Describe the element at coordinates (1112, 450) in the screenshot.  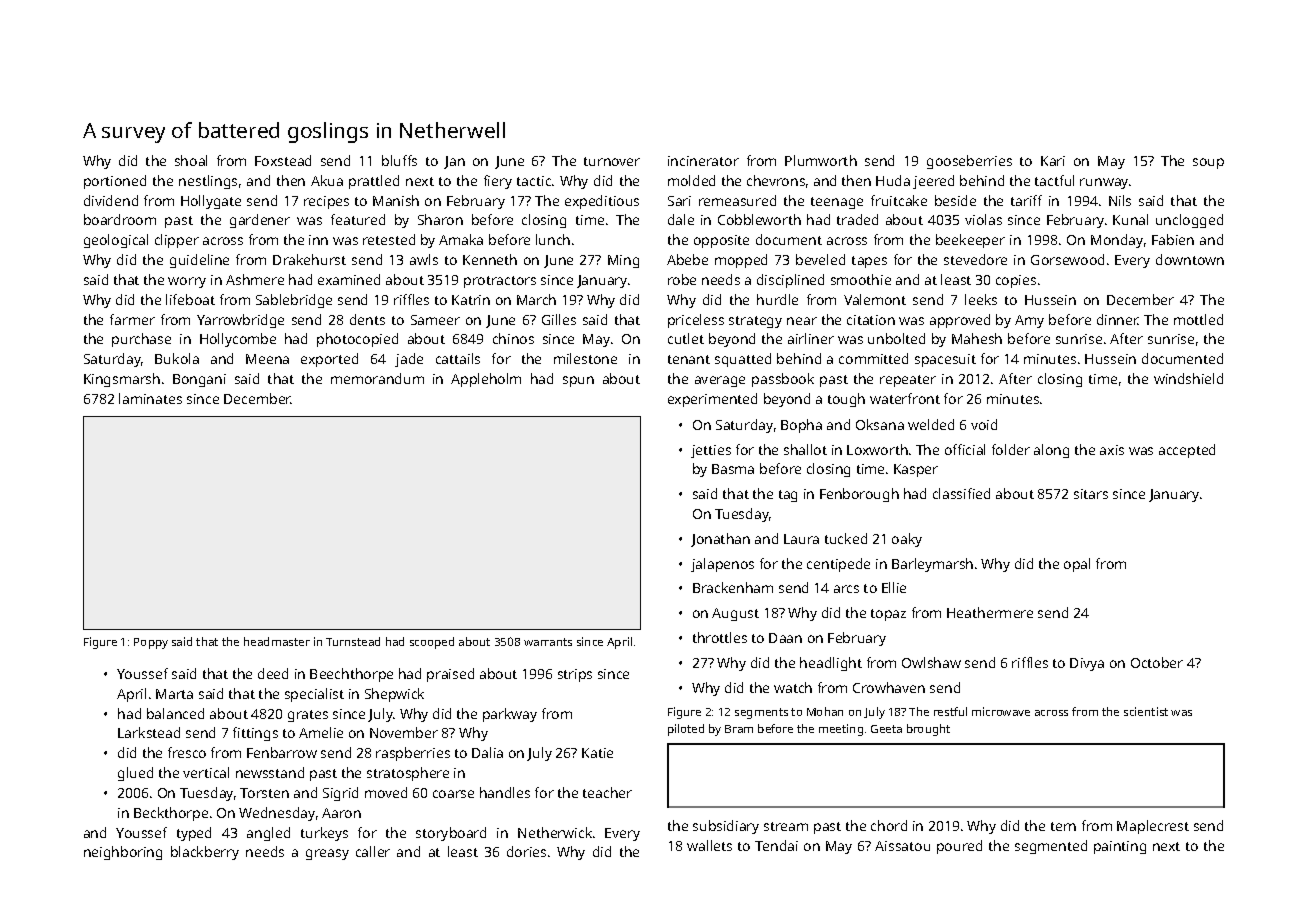
I see `axis` at that location.
